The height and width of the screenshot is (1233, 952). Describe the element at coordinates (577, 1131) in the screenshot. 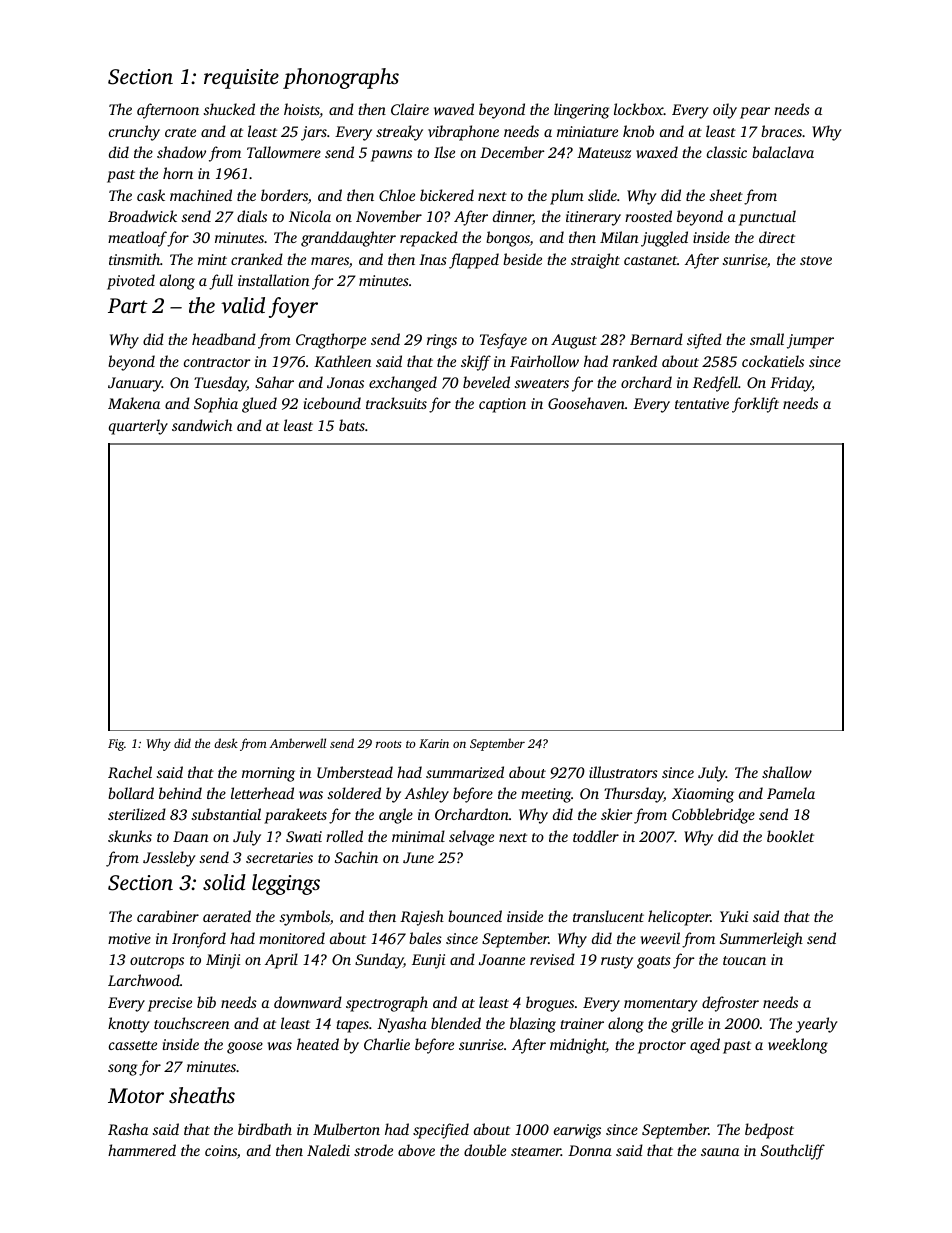

I see `earwigs` at that location.
